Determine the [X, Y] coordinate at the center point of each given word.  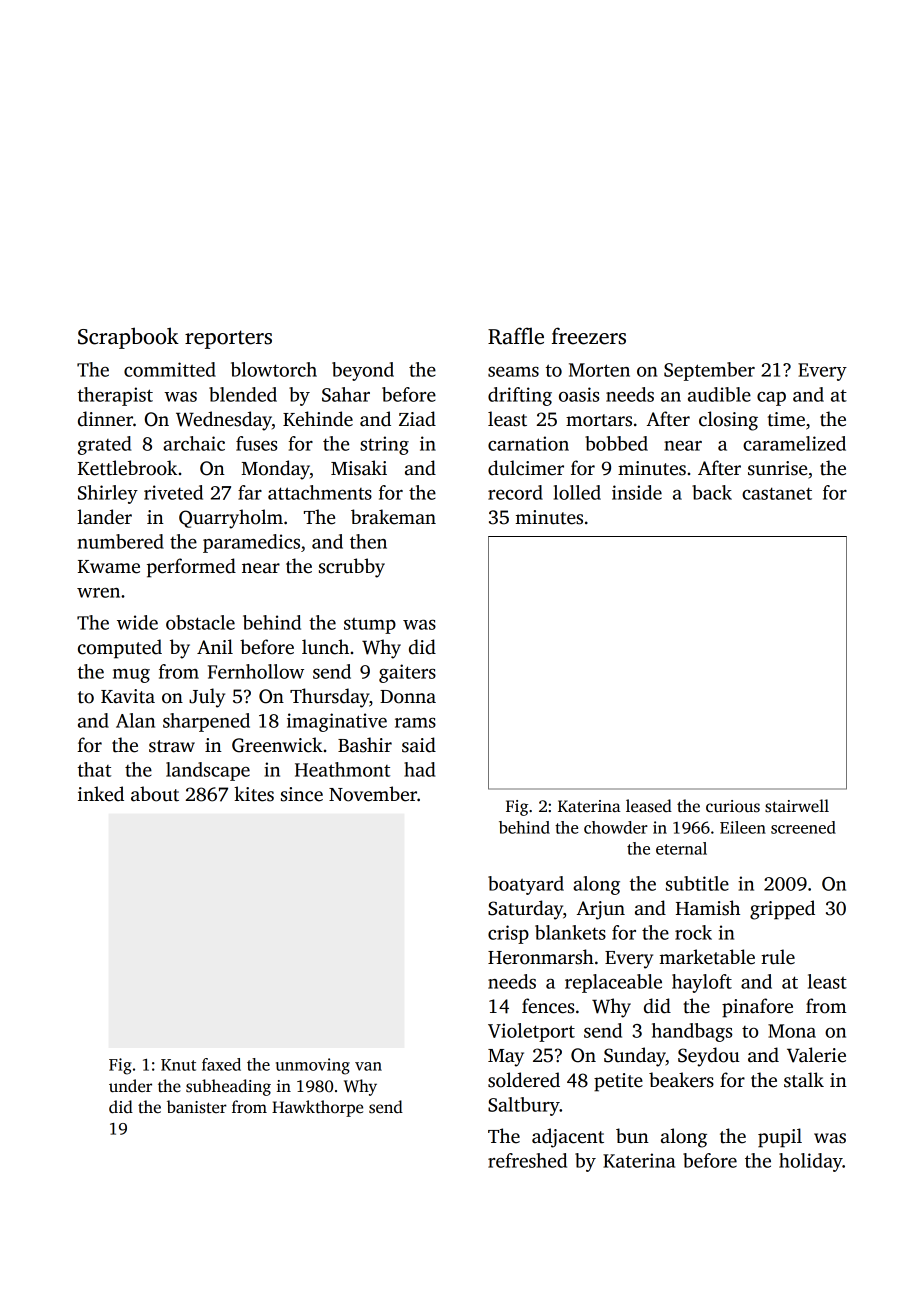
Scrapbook [128, 338]
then [368, 541]
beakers [681, 1080]
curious [733, 806]
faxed [221, 1064]
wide [137, 622]
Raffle [516, 336]
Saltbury [524, 1106]
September [709, 371]
